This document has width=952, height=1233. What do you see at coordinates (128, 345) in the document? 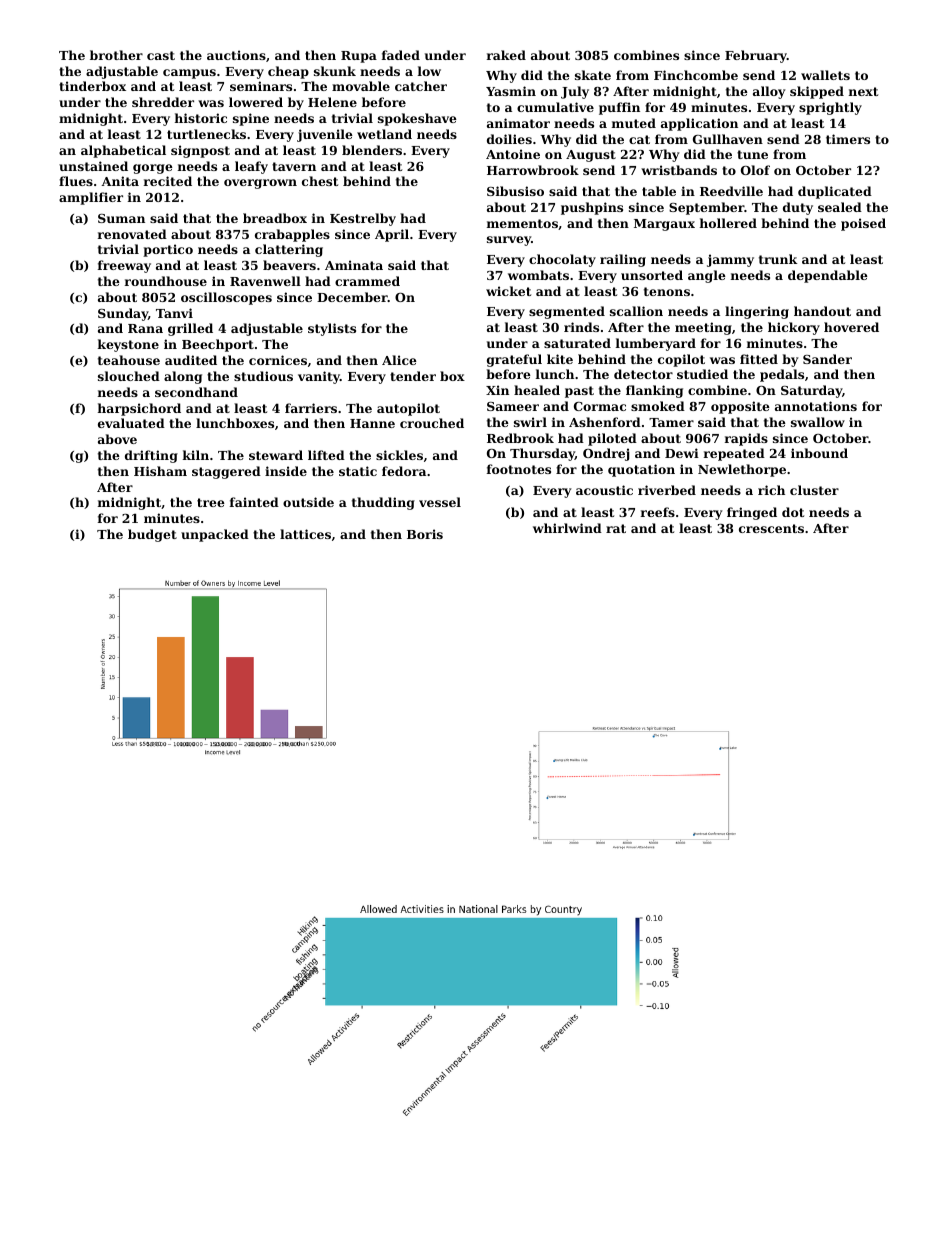
I see `keystone` at bounding box center [128, 345].
